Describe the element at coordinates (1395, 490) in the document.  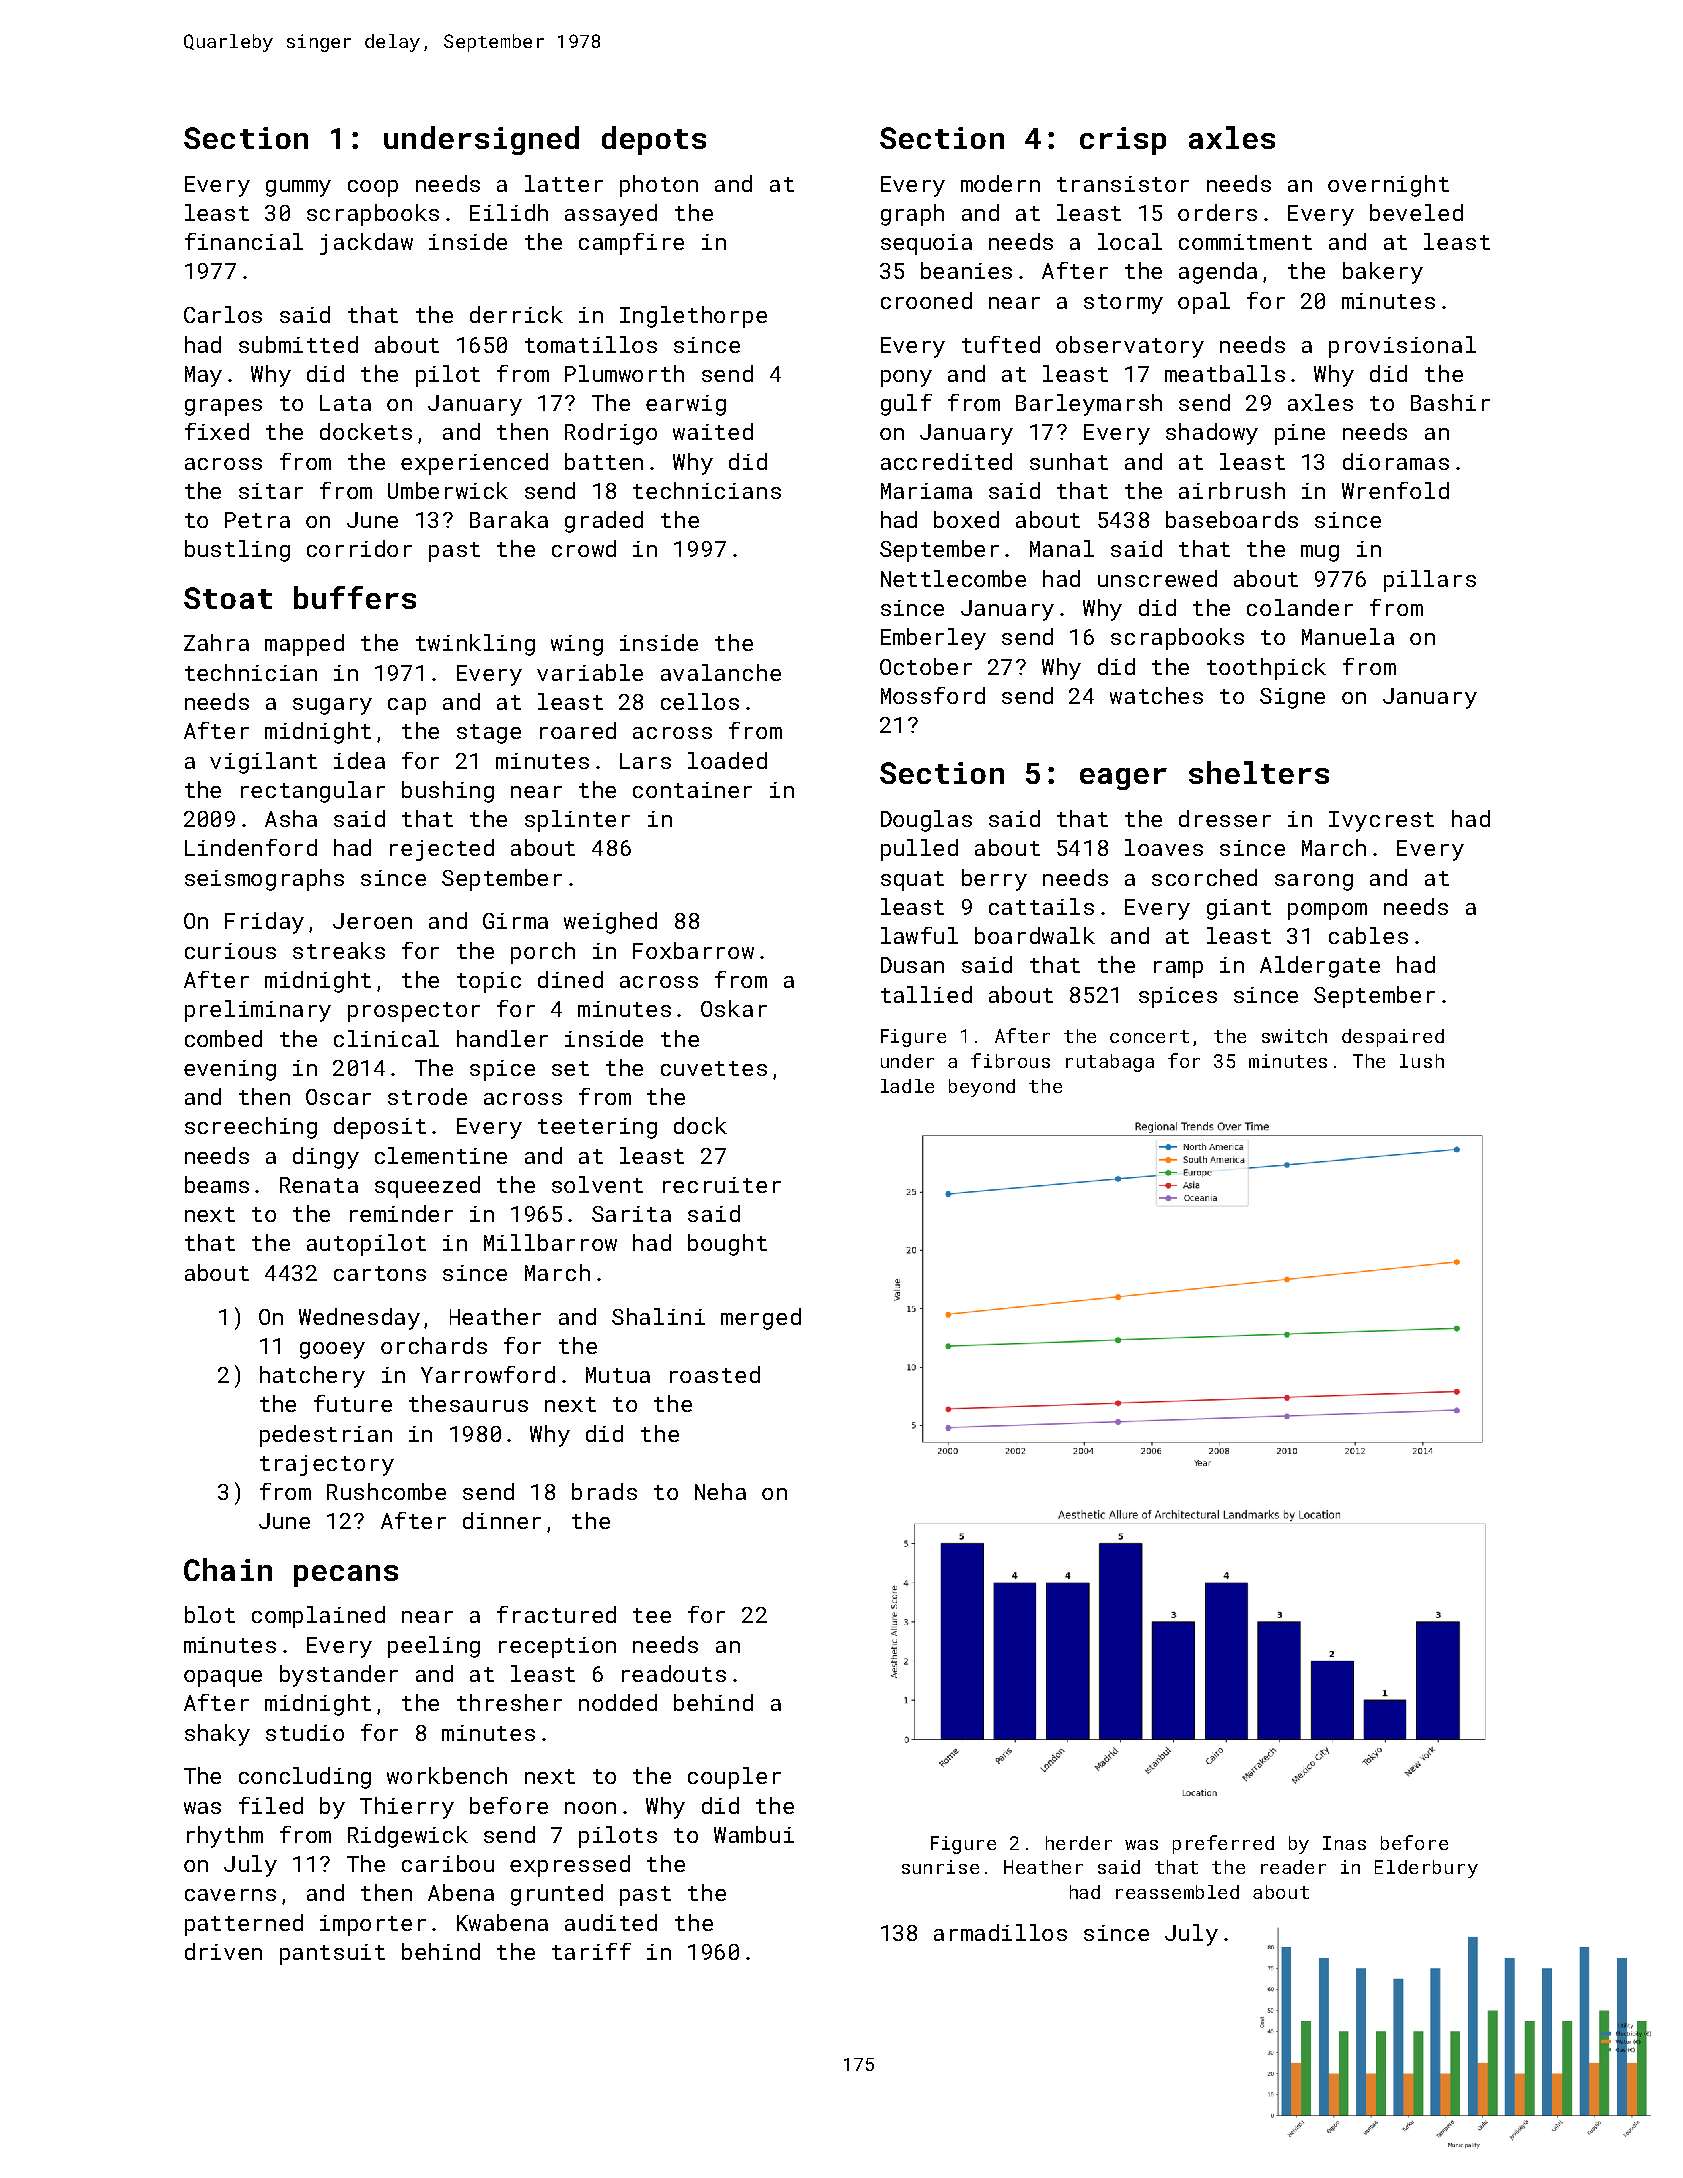
I see `Wrenfold` at that location.
